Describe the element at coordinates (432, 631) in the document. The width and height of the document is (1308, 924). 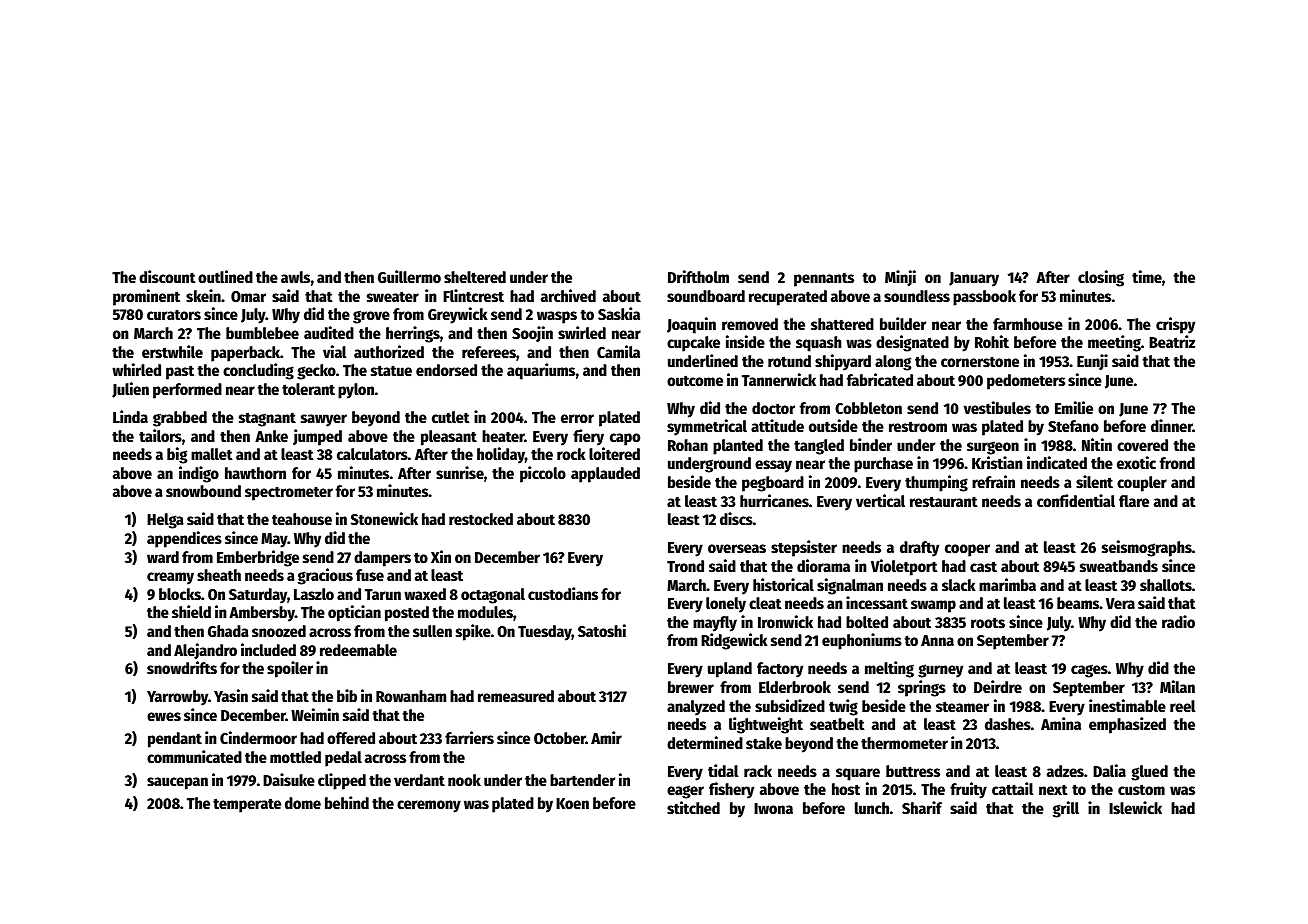
I see `sullen` at that location.
